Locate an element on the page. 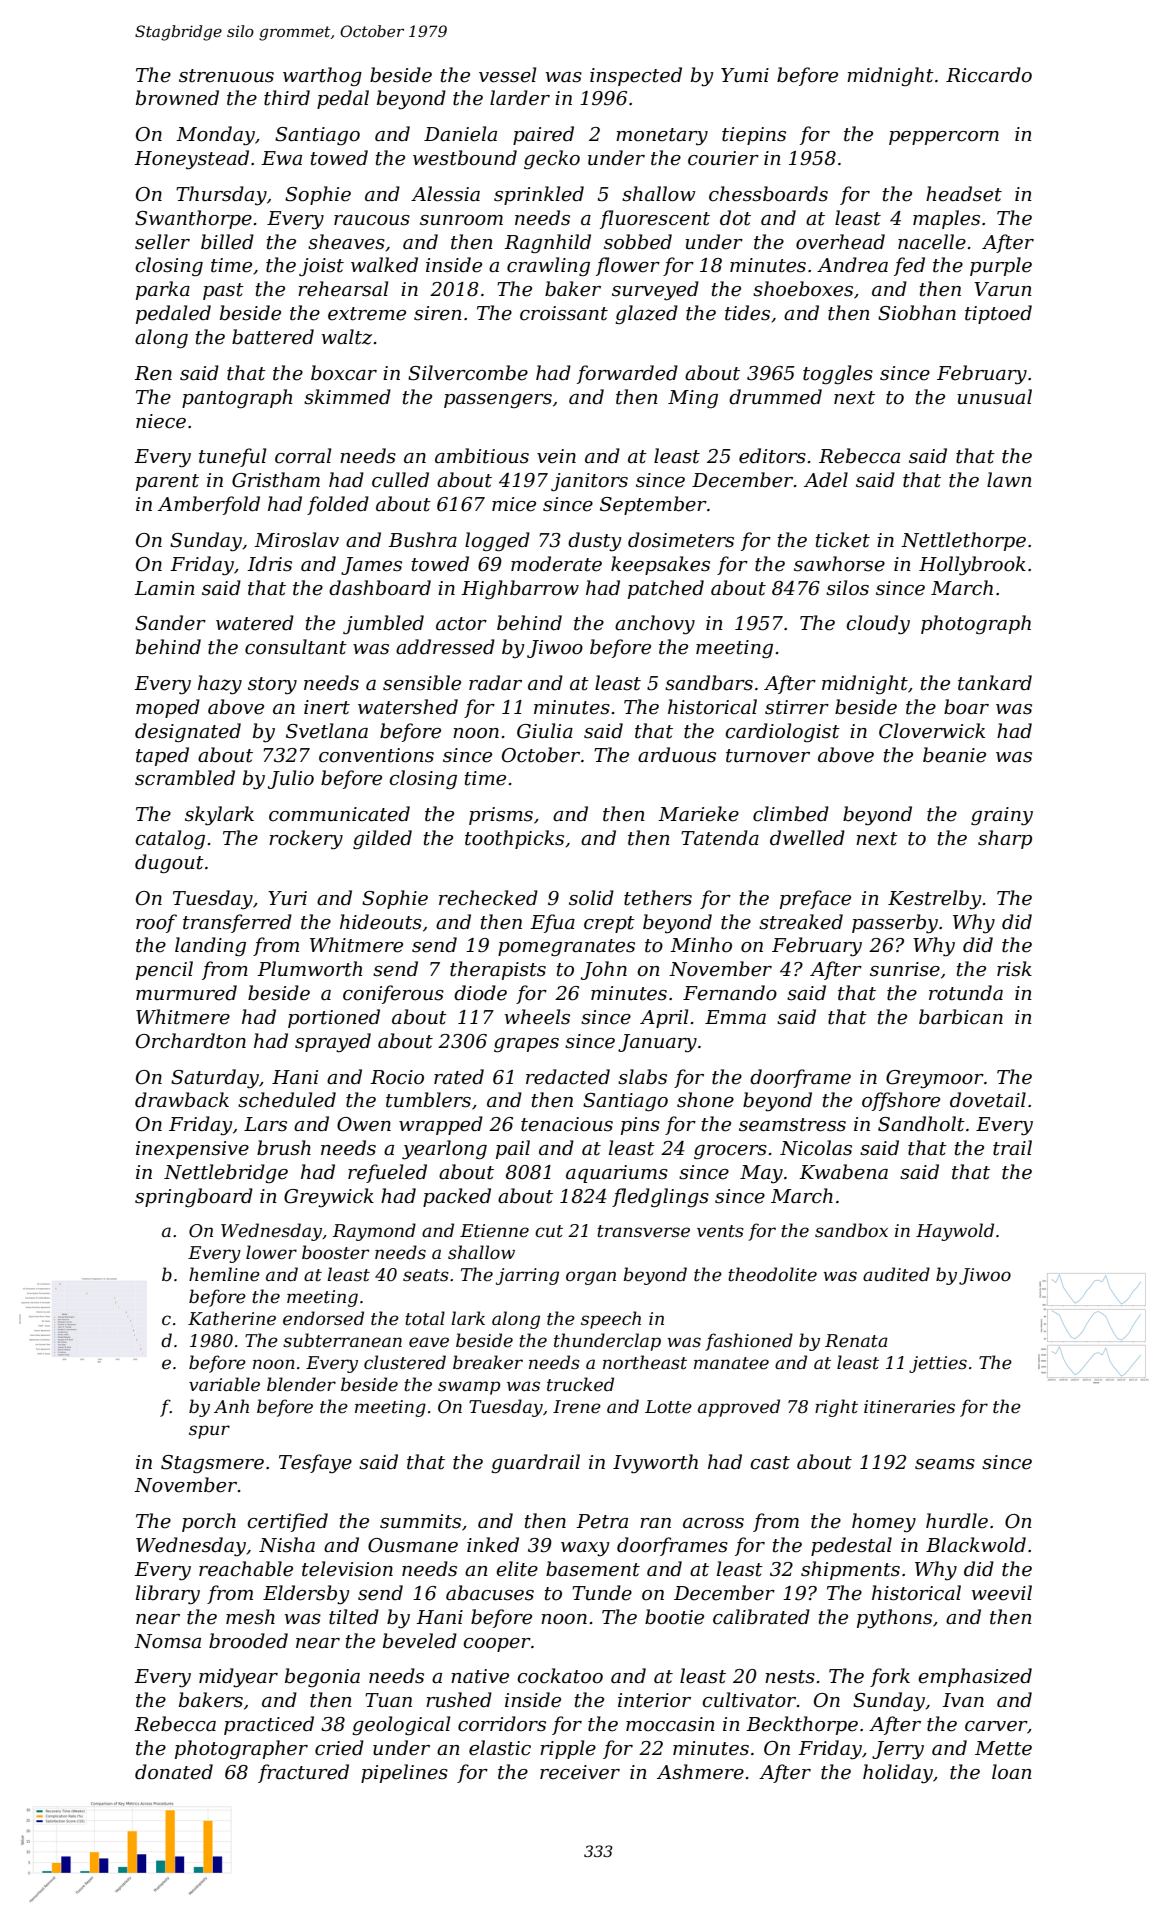  speech is located at coordinates (611, 1320).
